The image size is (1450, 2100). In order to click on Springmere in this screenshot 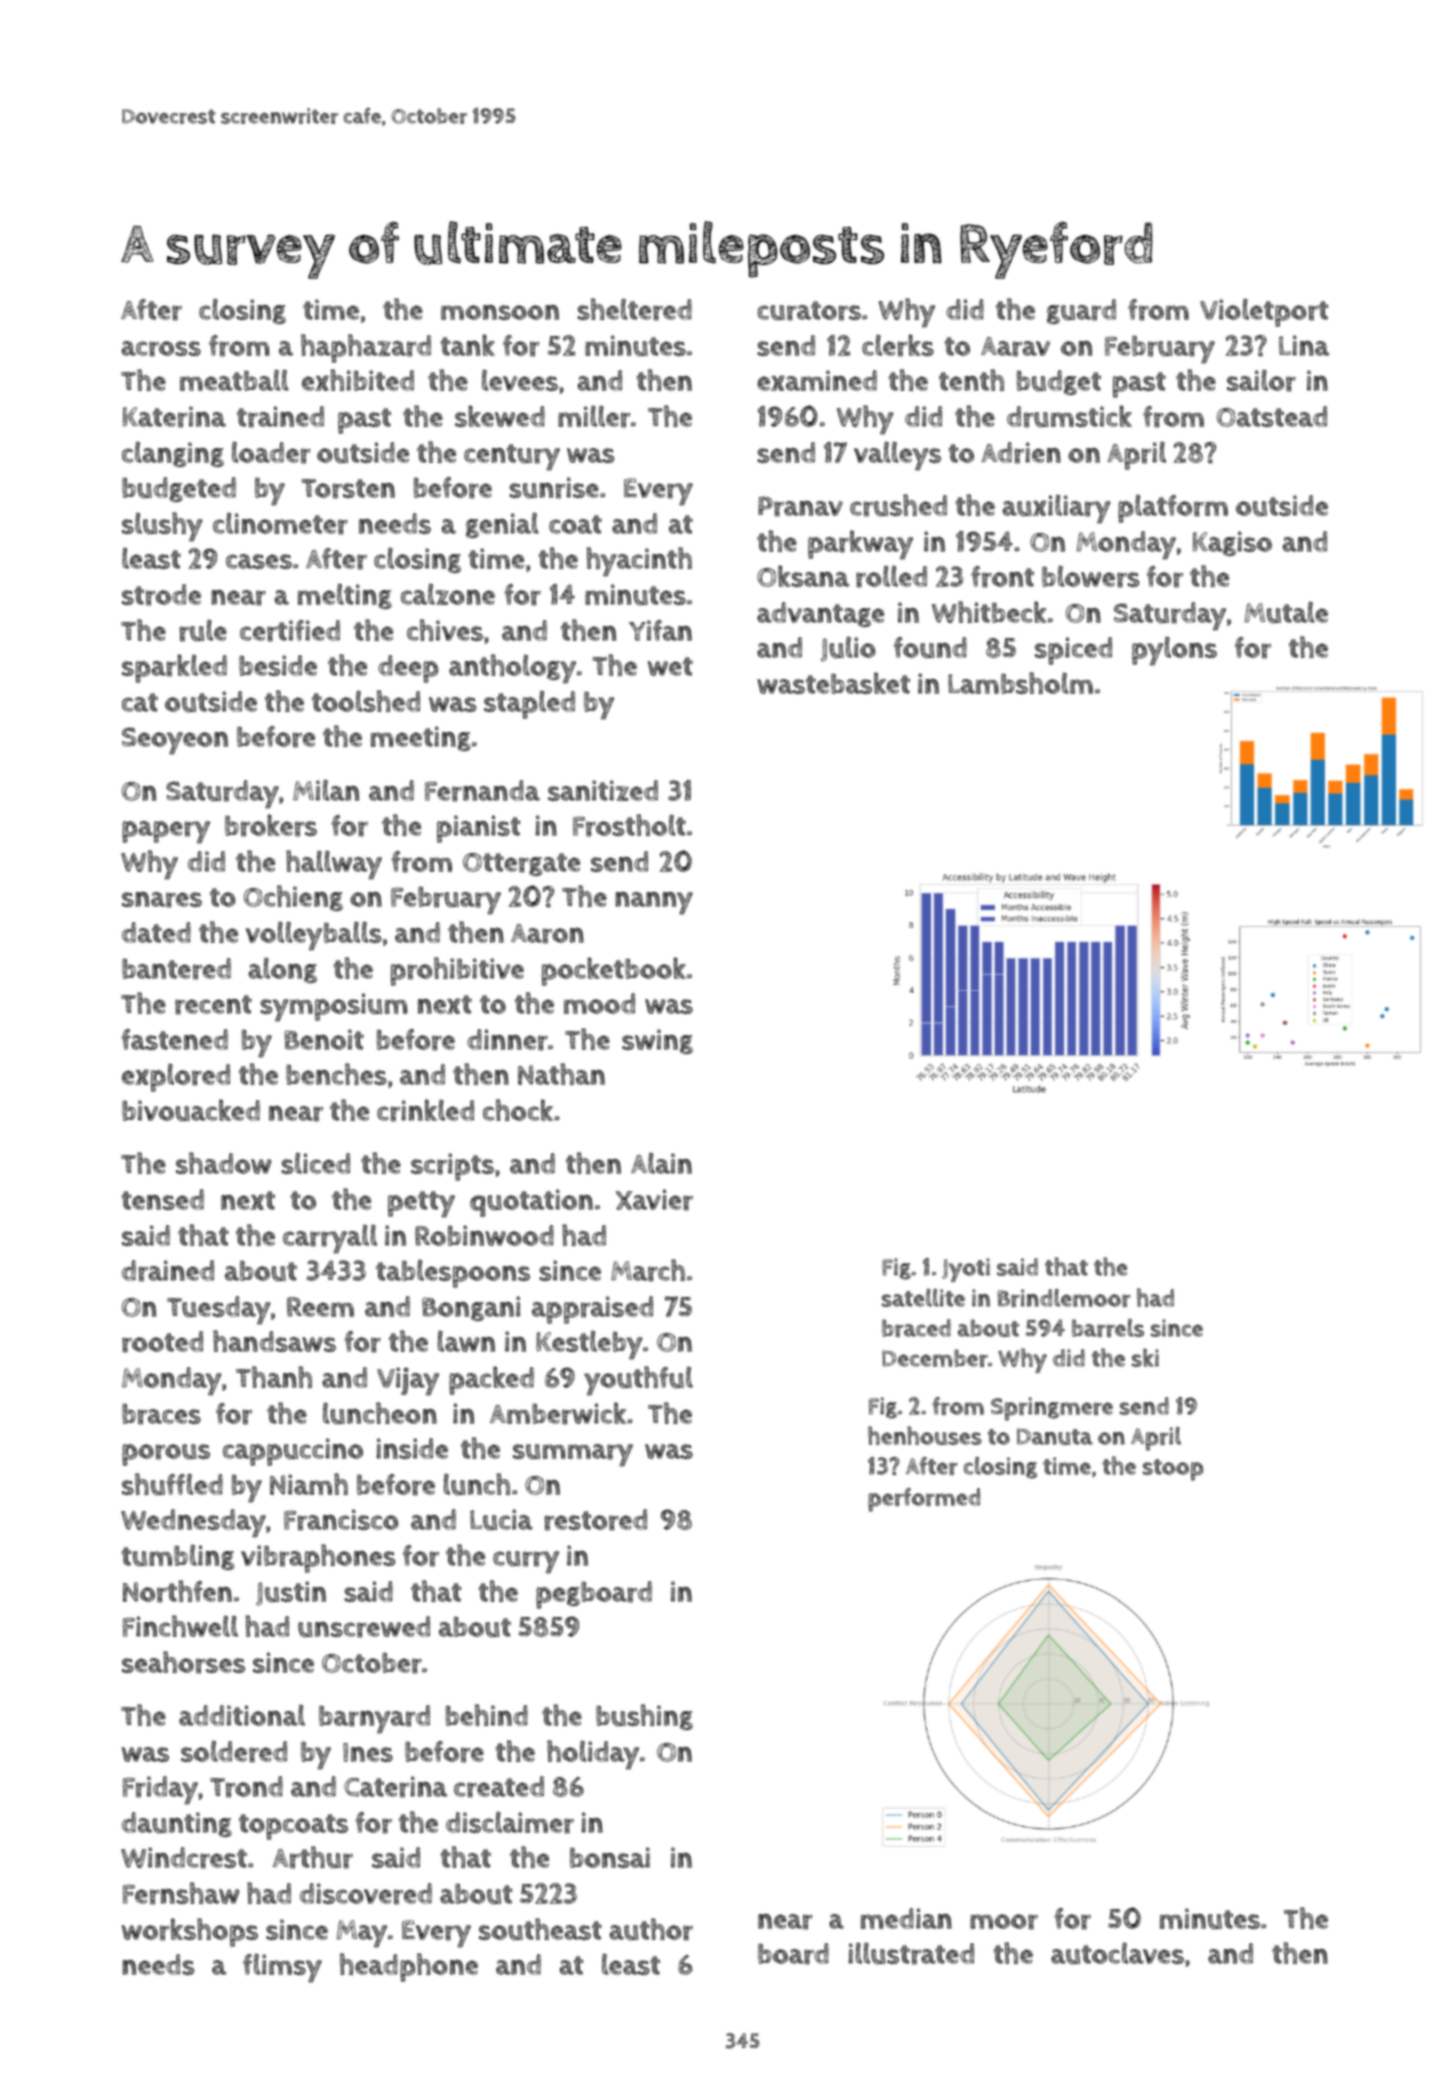, I will do `click(1052, 1409)`.
